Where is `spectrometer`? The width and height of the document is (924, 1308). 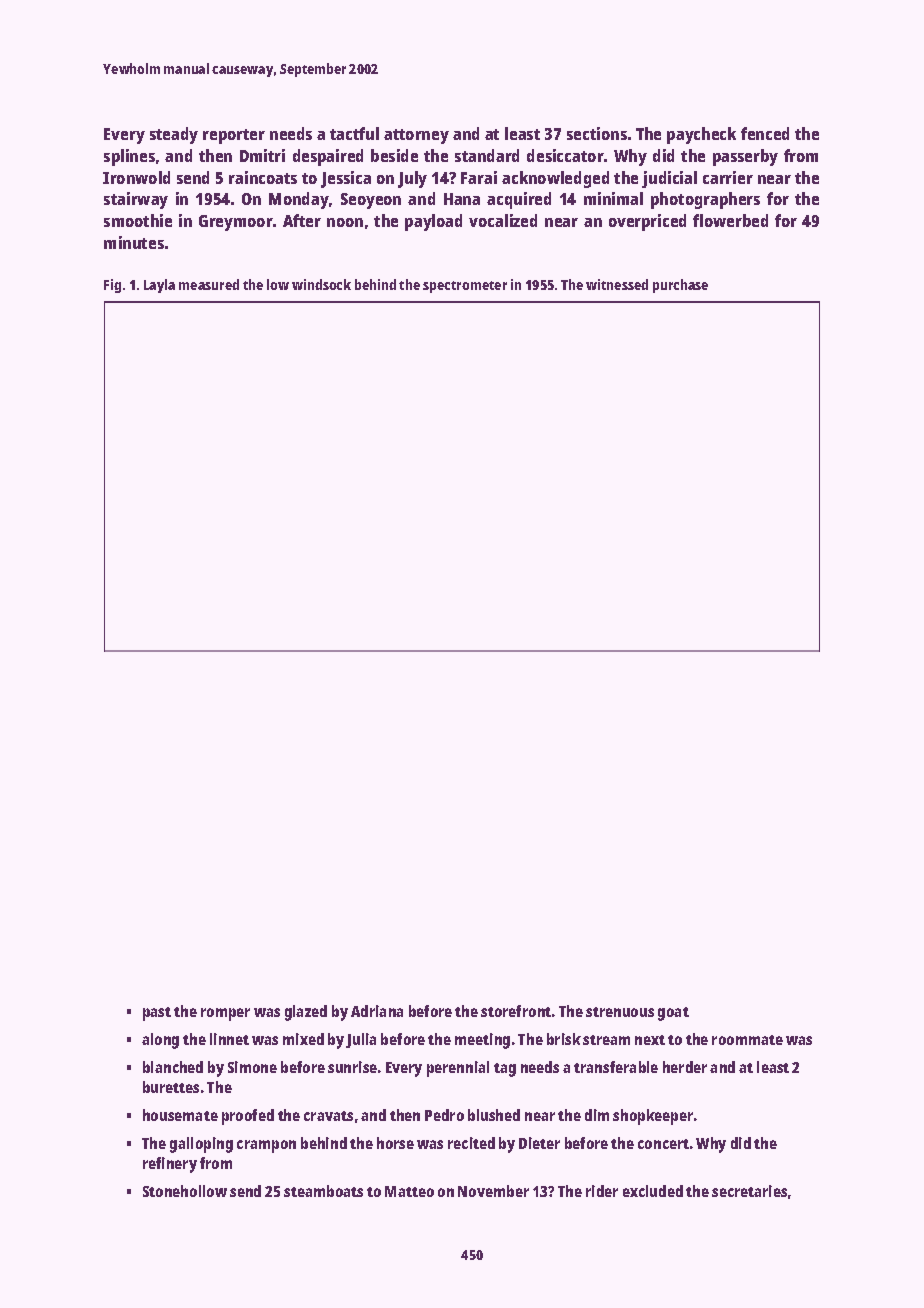 spectrometer is located at coordinates (465, 287).
